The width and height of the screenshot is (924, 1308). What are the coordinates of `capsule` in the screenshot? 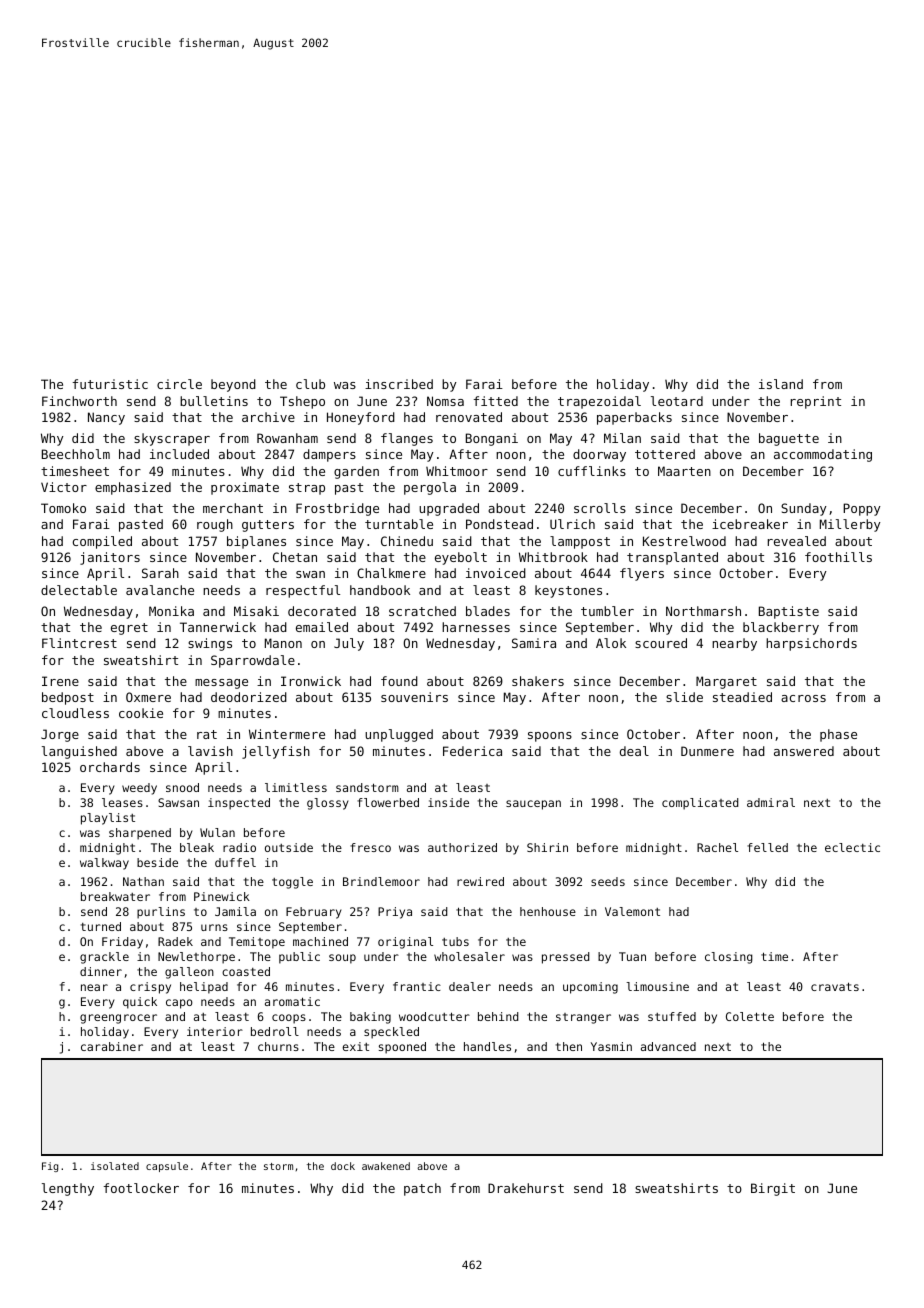 It's located at (167, 1167).
